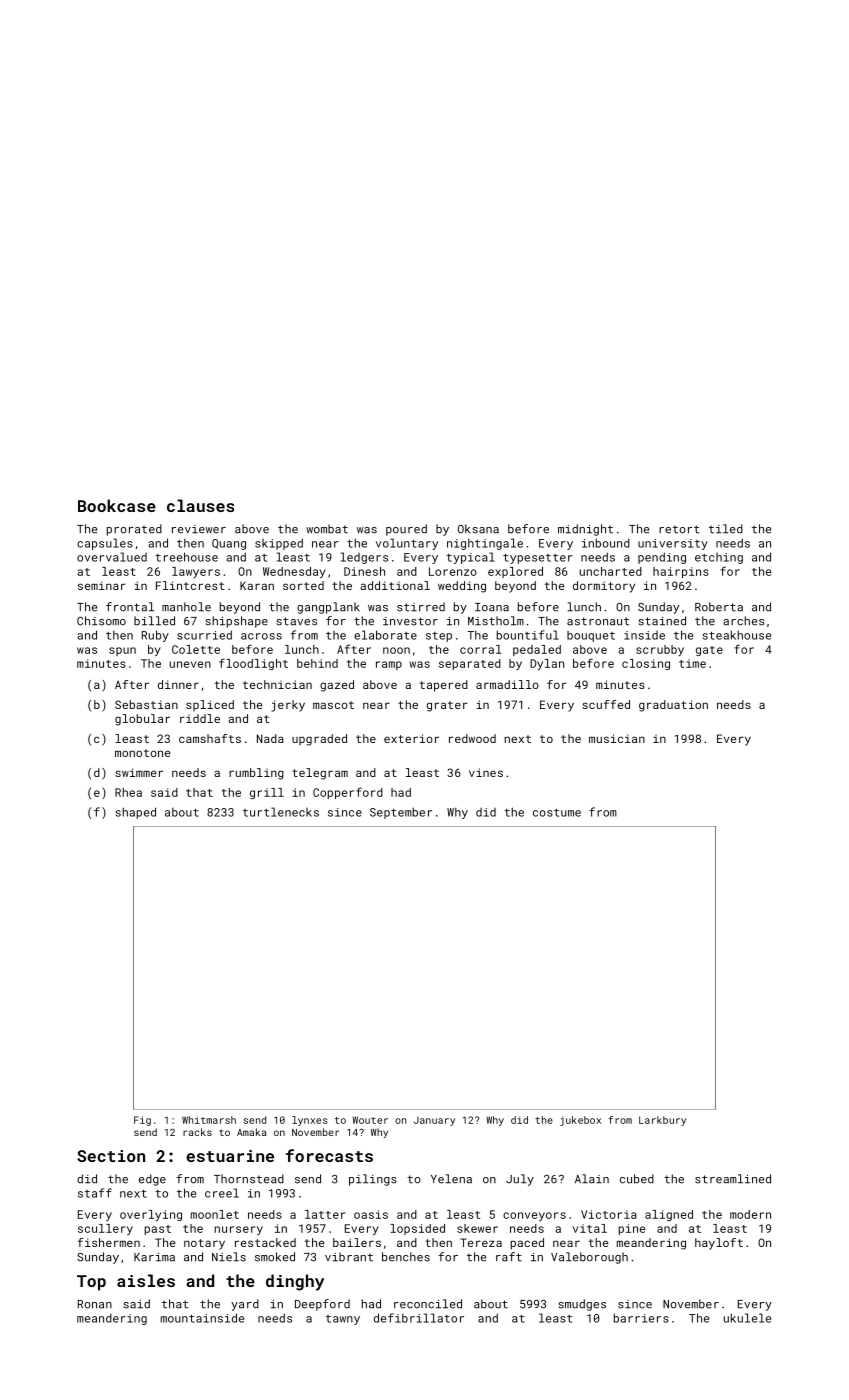  What do you see at coordinates (200, 505) in the image?
I see `clauses` at bounding box center [200, 505].
